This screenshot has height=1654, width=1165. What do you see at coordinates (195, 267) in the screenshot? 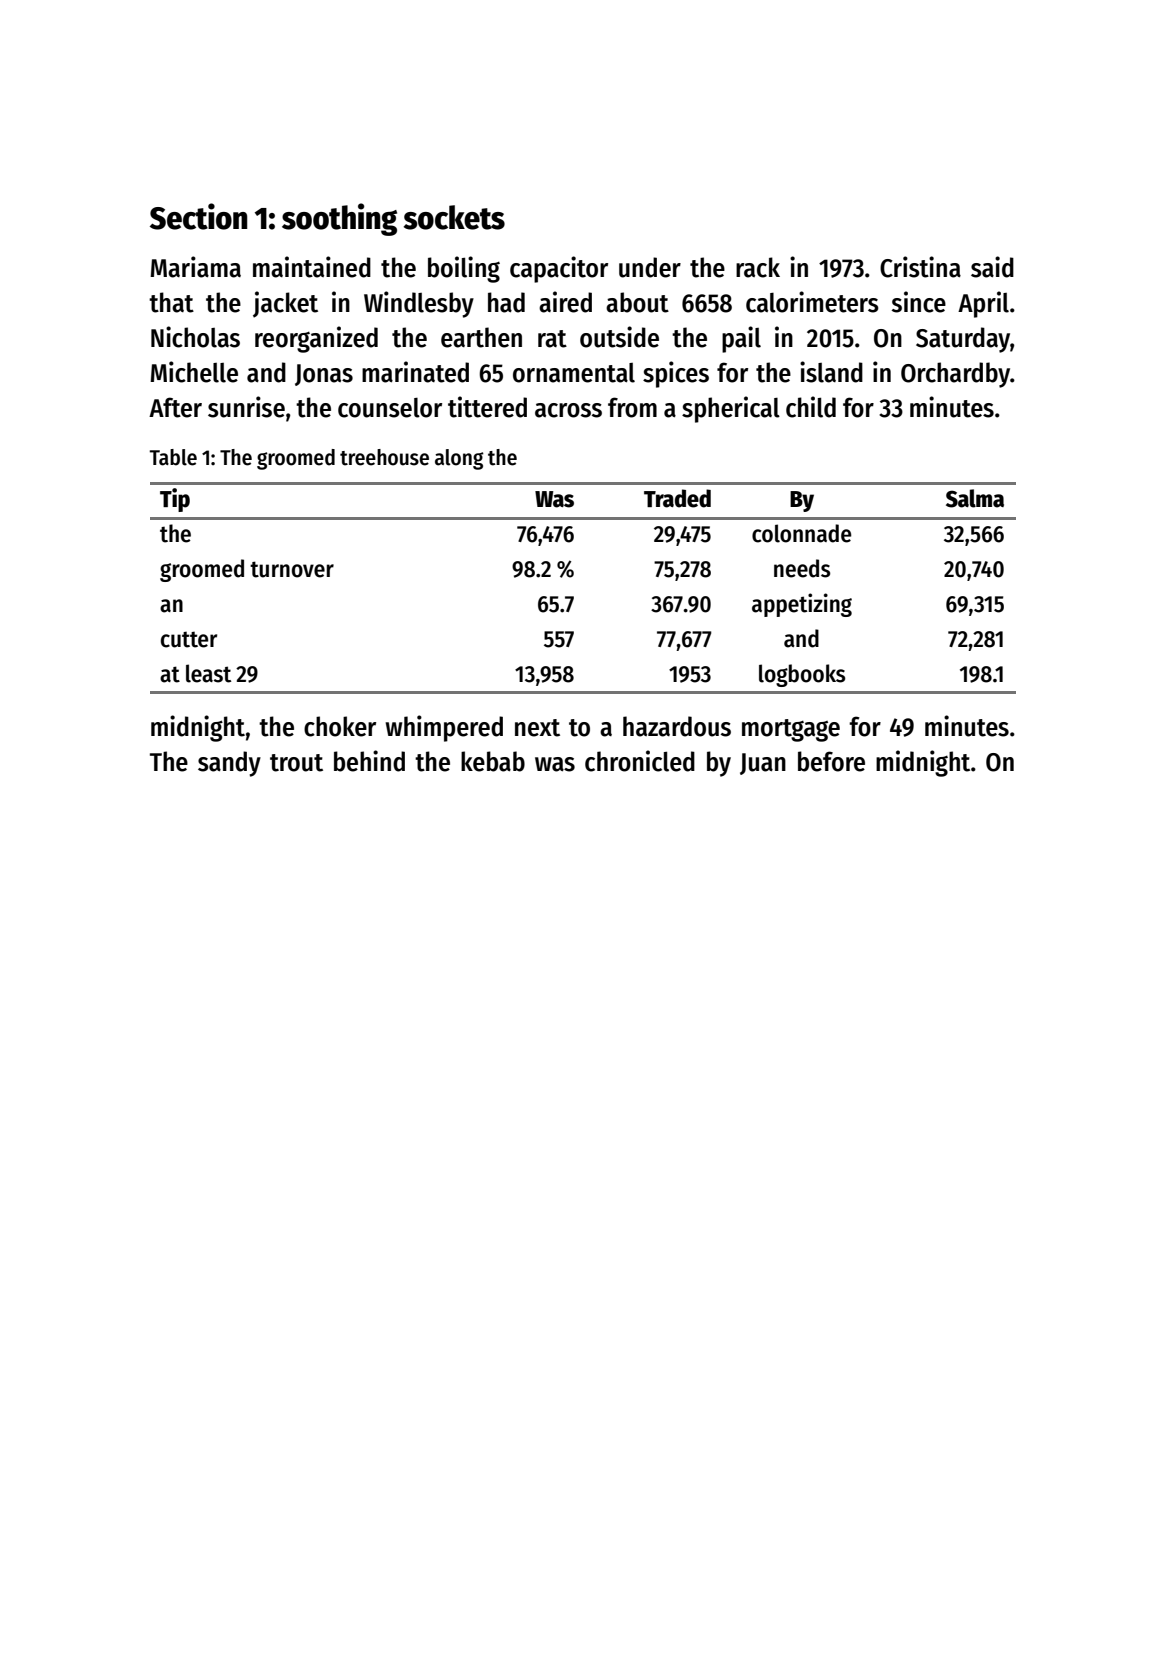
I see `Mariama` at bounding box center [195, 267].
